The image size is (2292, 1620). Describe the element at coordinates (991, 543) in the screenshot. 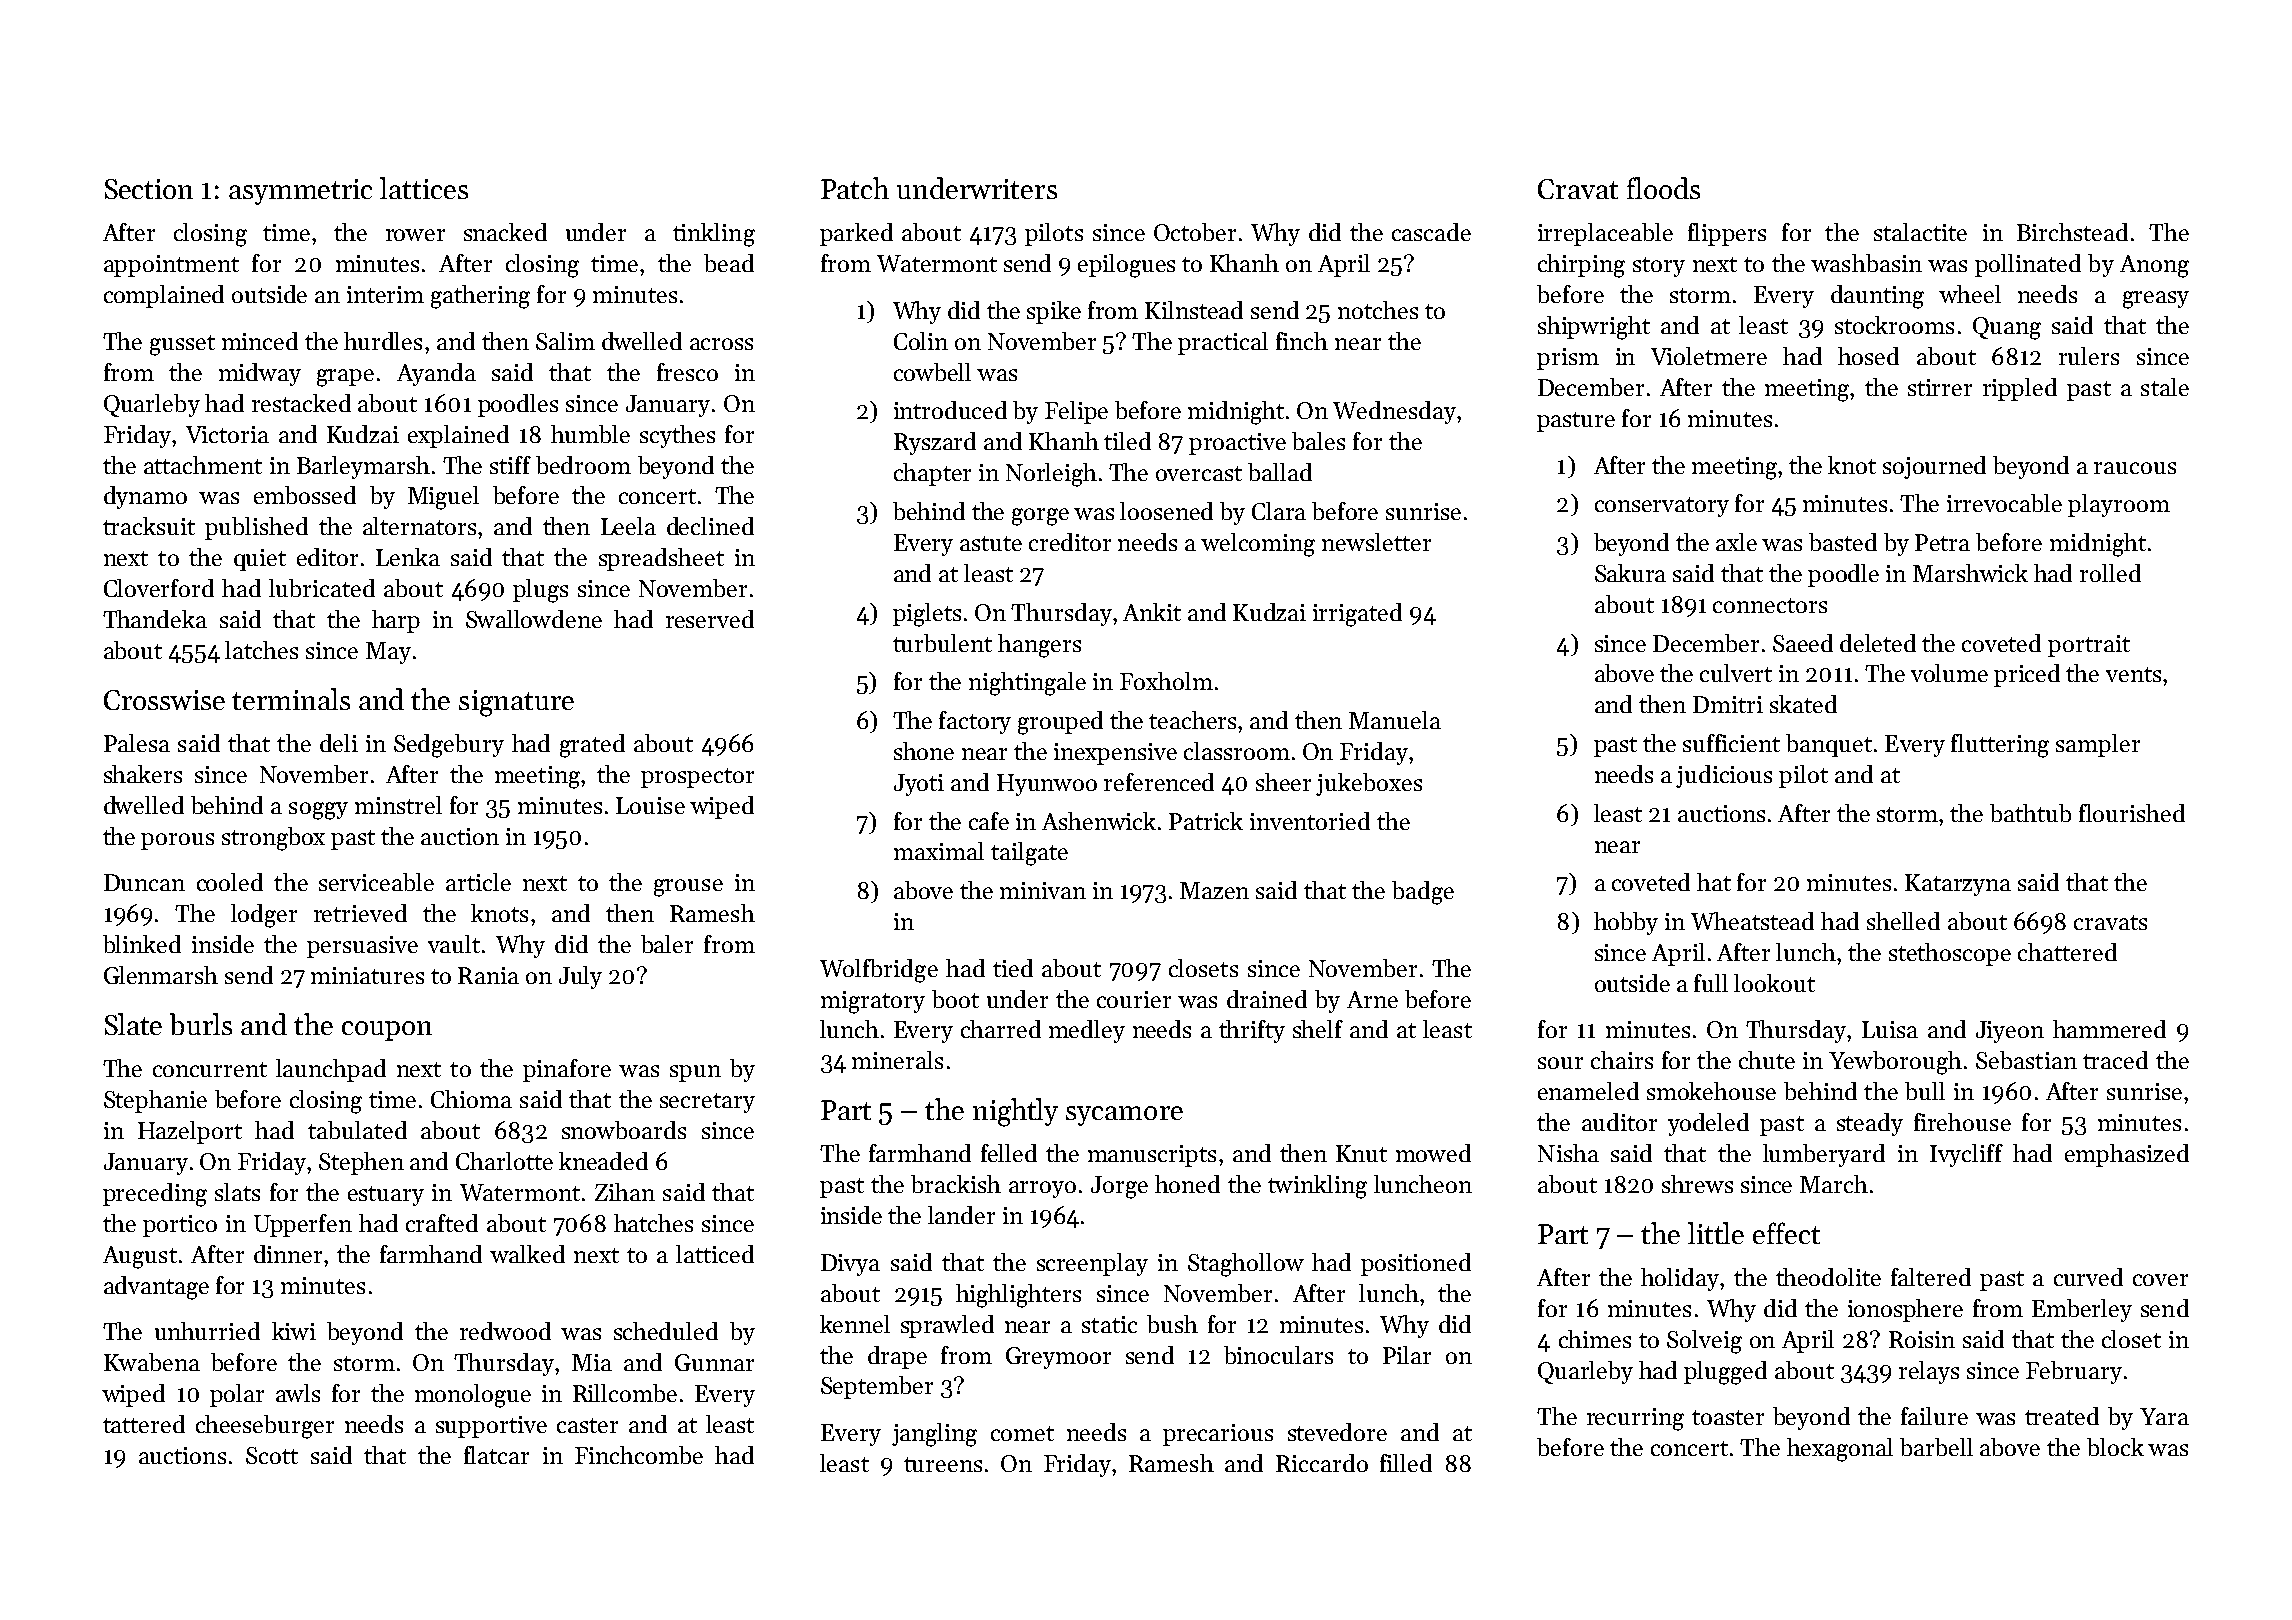

I see `astute` at that location.
